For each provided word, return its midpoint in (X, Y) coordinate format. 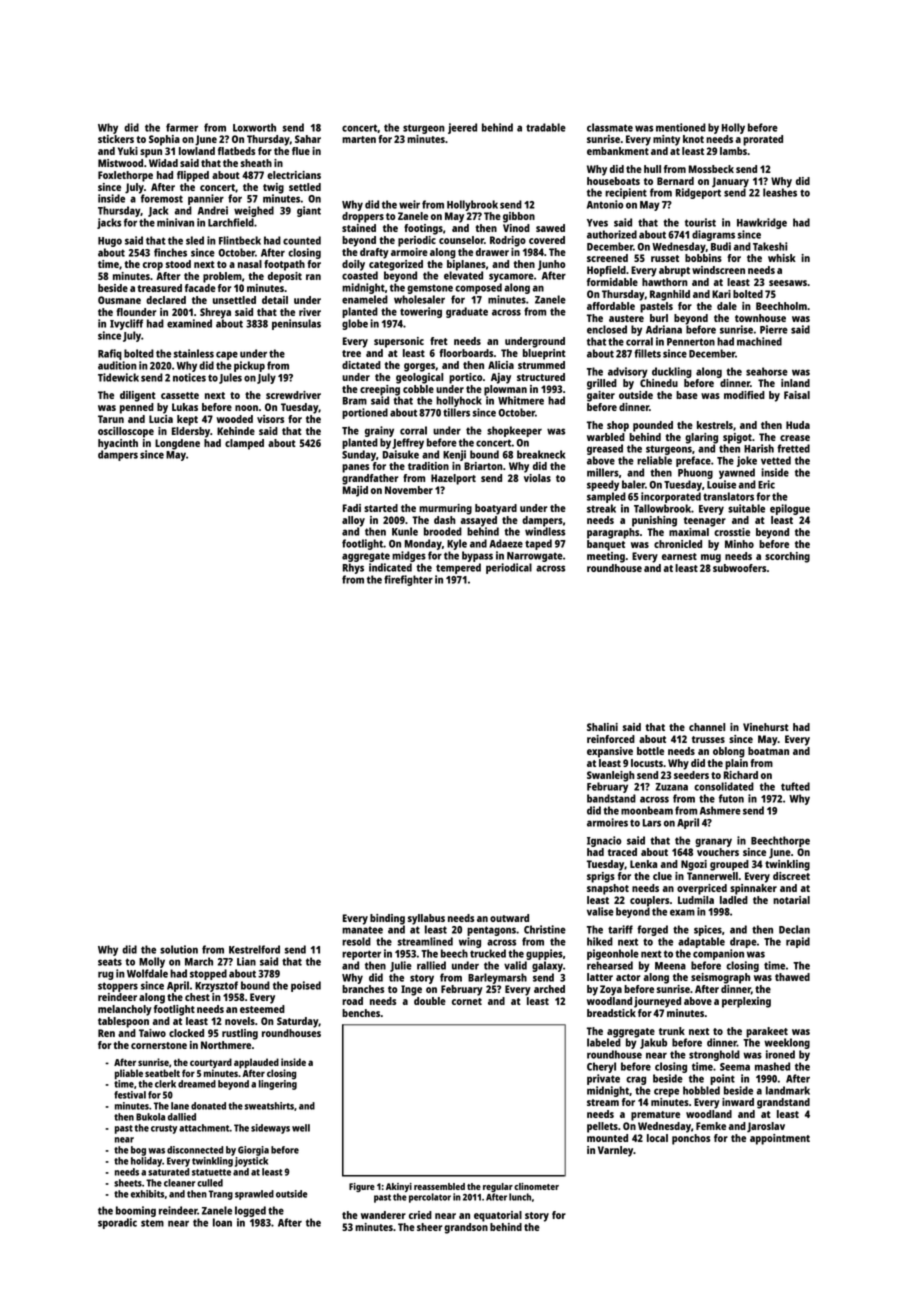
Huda (798, 425)
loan (222, 1222)
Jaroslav (766, 1127)
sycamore (511, 277)
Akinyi (399, 1187)
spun (151, 153)
